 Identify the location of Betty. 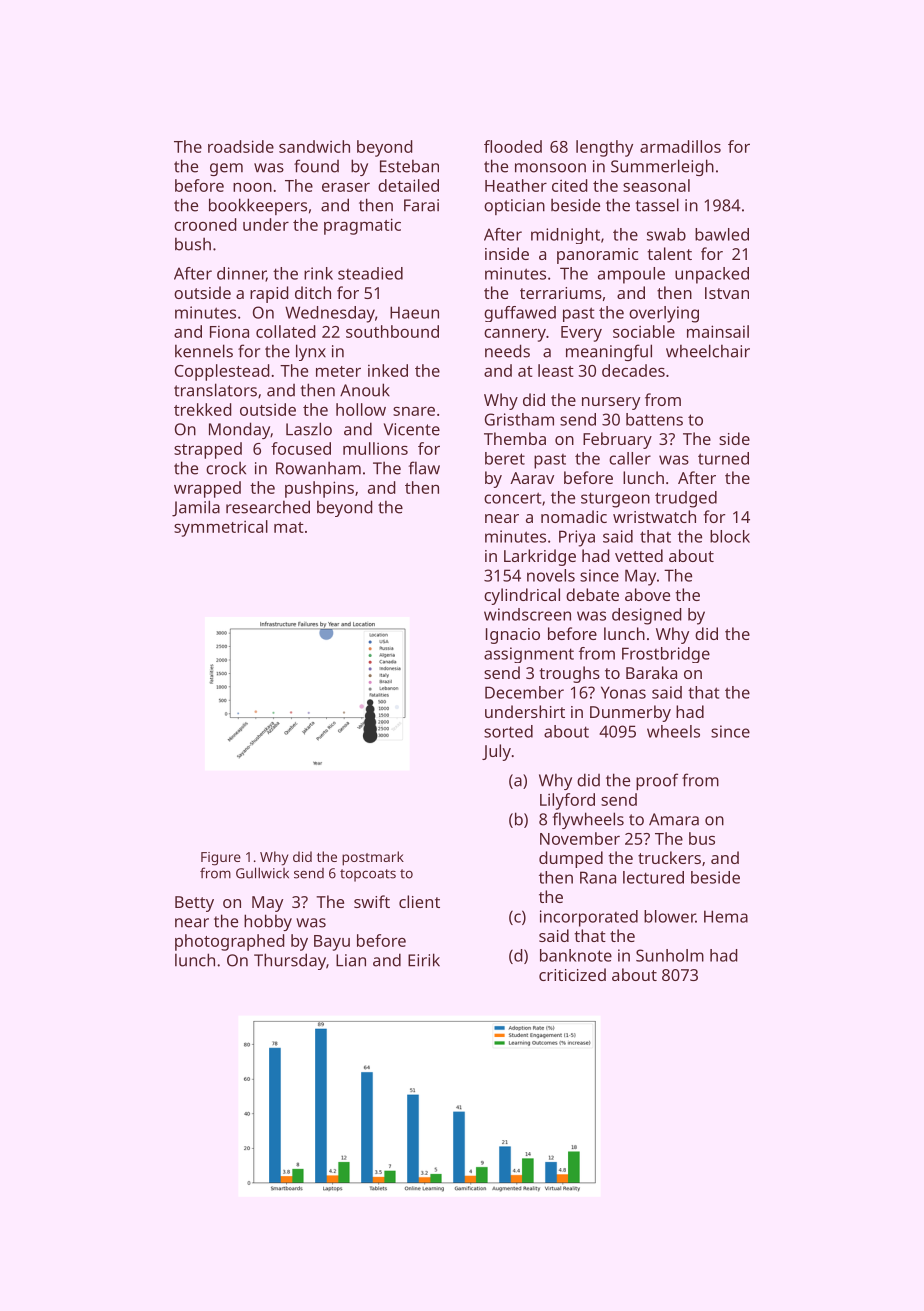
(194, 904).
